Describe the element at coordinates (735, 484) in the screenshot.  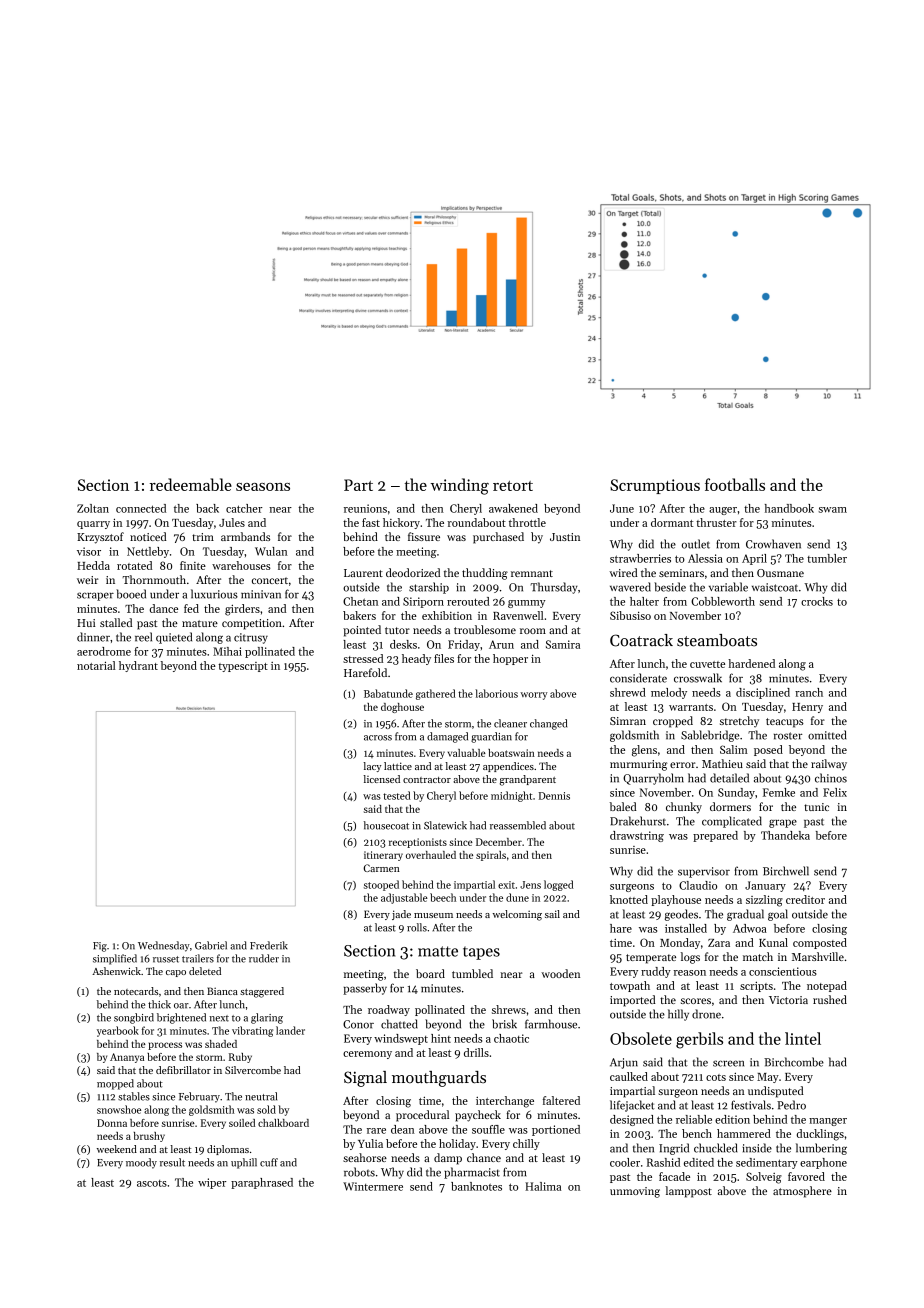
I see `footballs` at that location.
